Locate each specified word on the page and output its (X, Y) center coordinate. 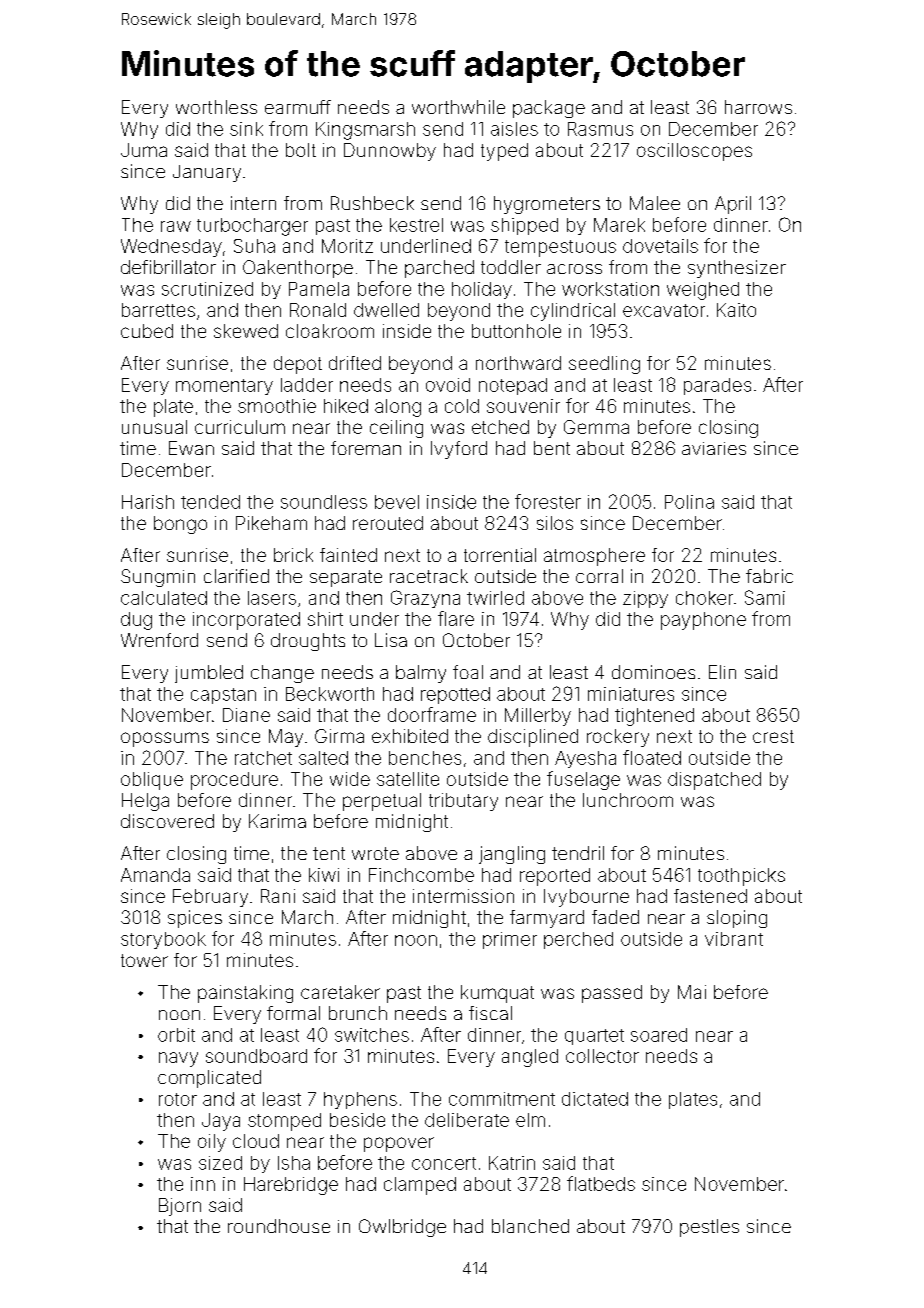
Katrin (512, 1163)
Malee (655, 203)
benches (425, 758)
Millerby (538, 717)
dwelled (386, 310)
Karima (277, 821)
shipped (524, 226)
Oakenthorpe (298, 269)
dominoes (653, 672)
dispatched (714, 781)
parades (717, 386)
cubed (147, 331)
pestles (709, 1228)
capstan (223, 696)
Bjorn (180, 1207)
